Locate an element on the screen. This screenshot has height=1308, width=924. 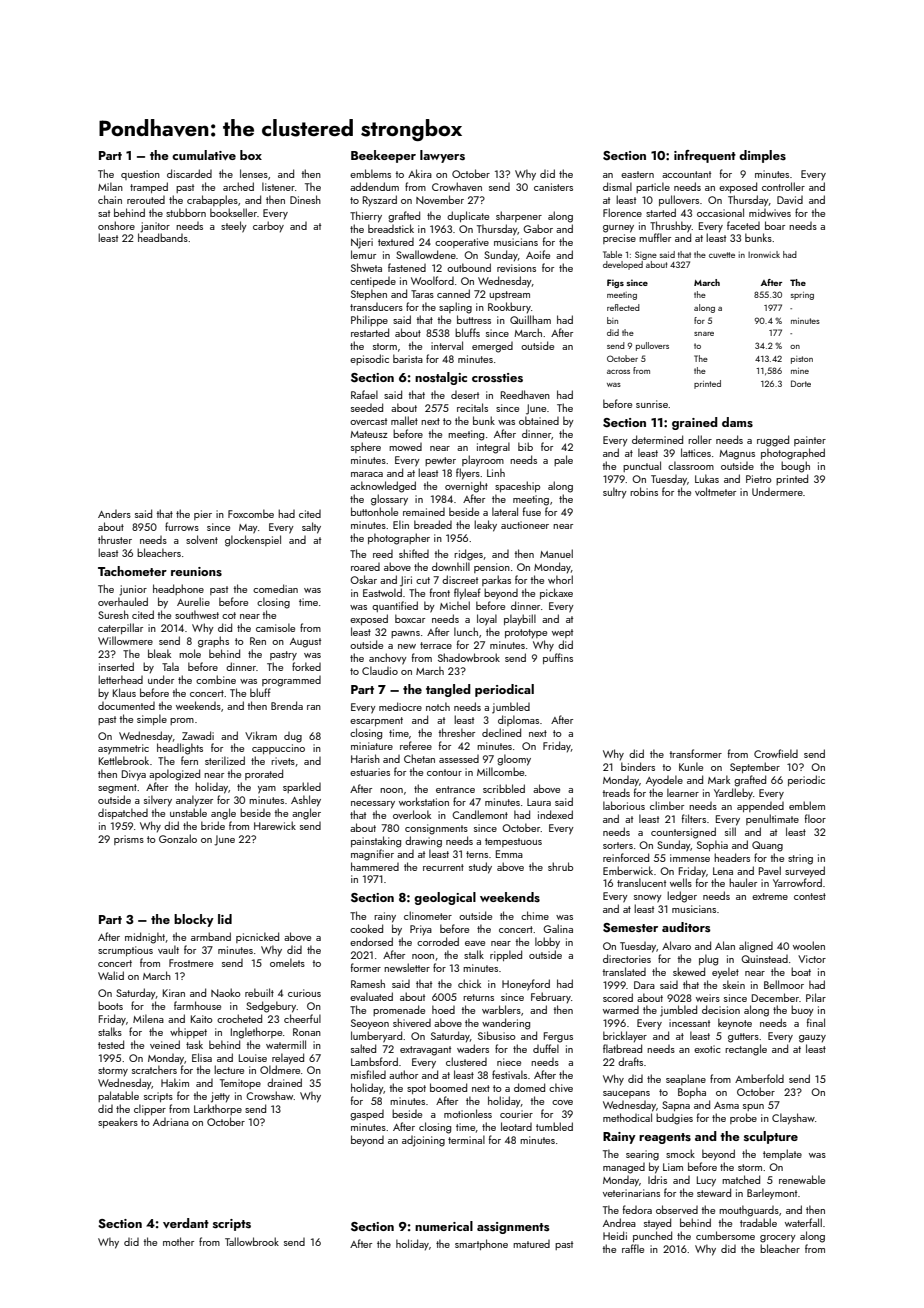
Milan is located at coordinates (110, 186).
